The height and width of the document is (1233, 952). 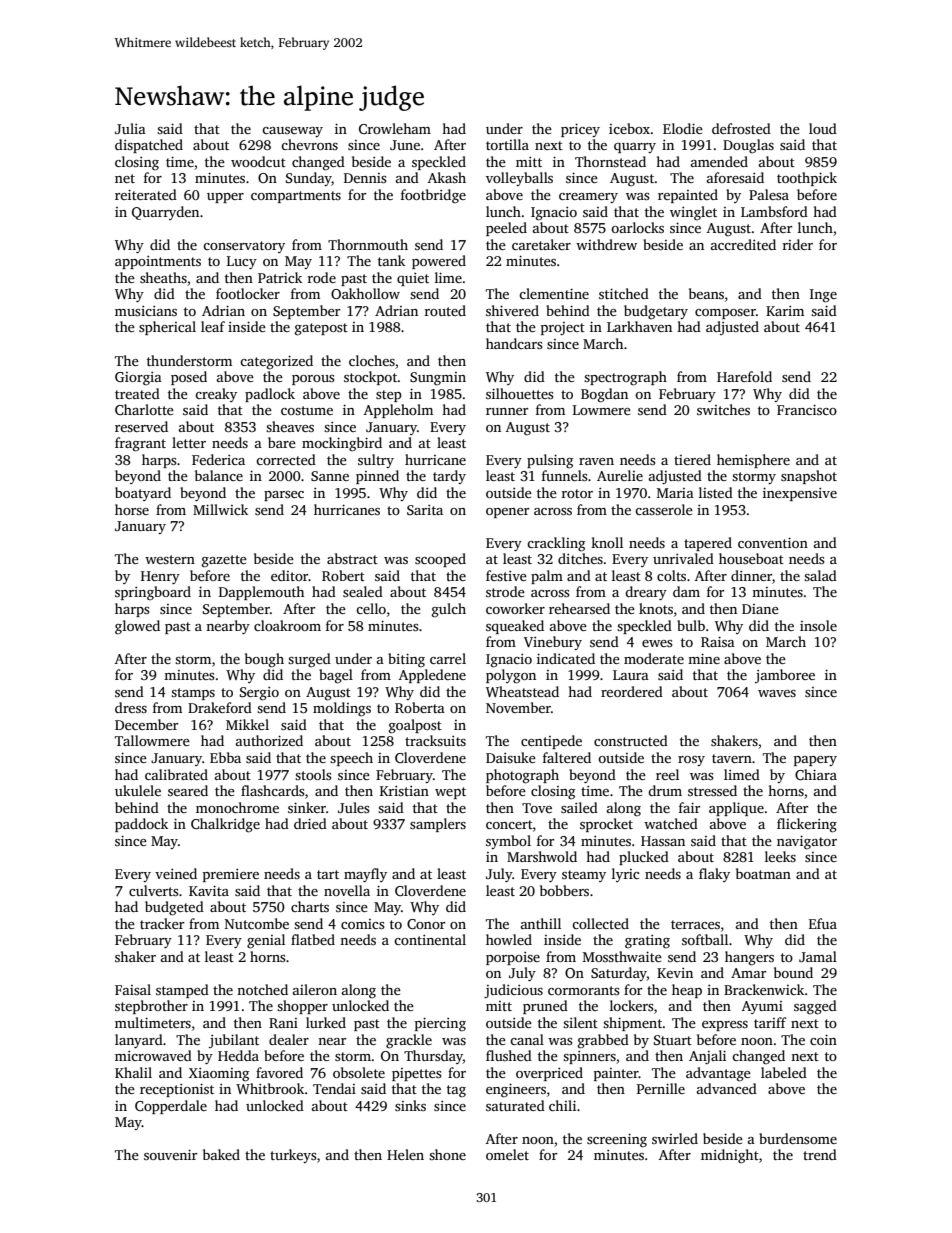 I want to click on midnight, so click(x=730, y=1156).
